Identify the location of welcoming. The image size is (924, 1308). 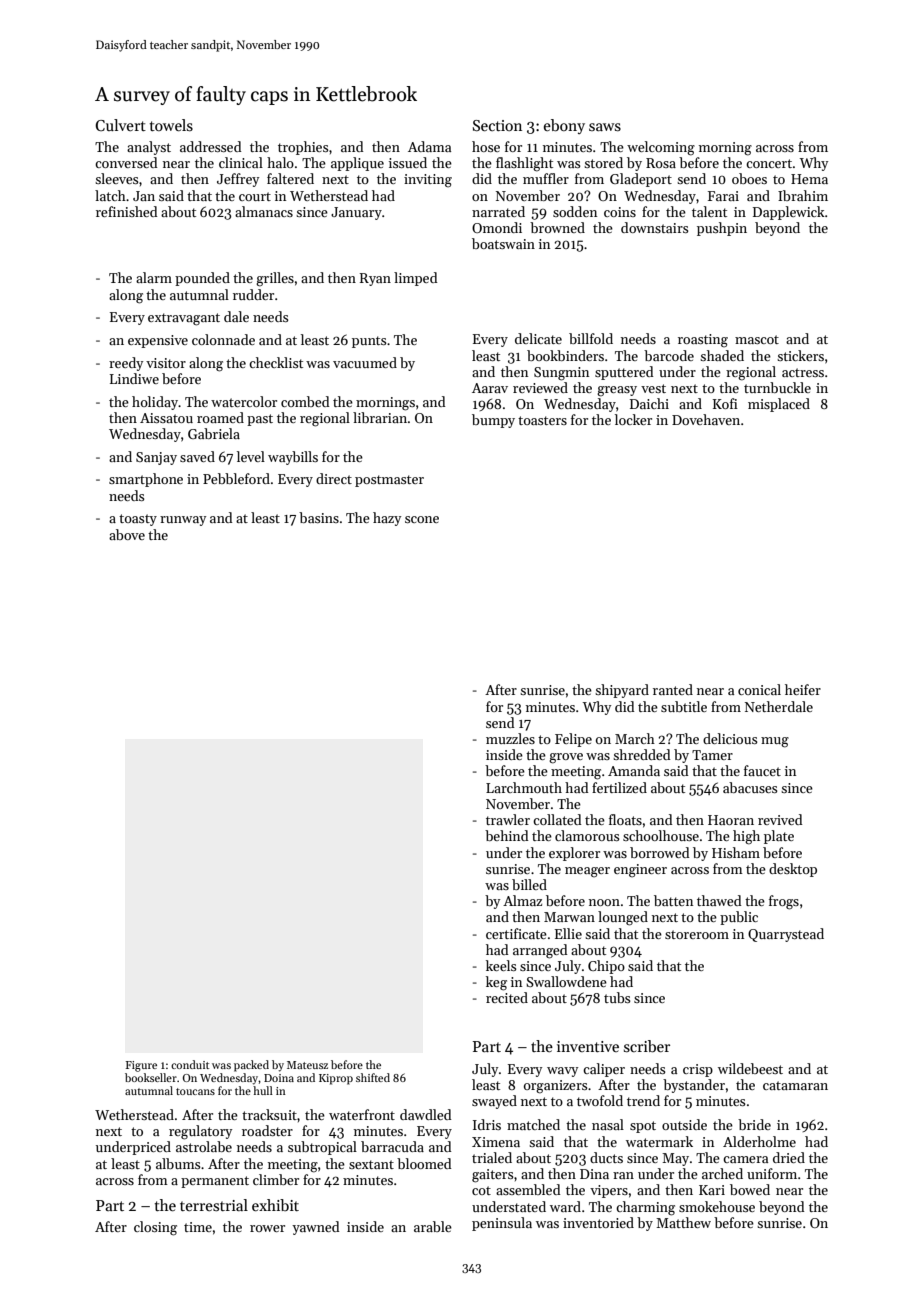
(661, 148).
